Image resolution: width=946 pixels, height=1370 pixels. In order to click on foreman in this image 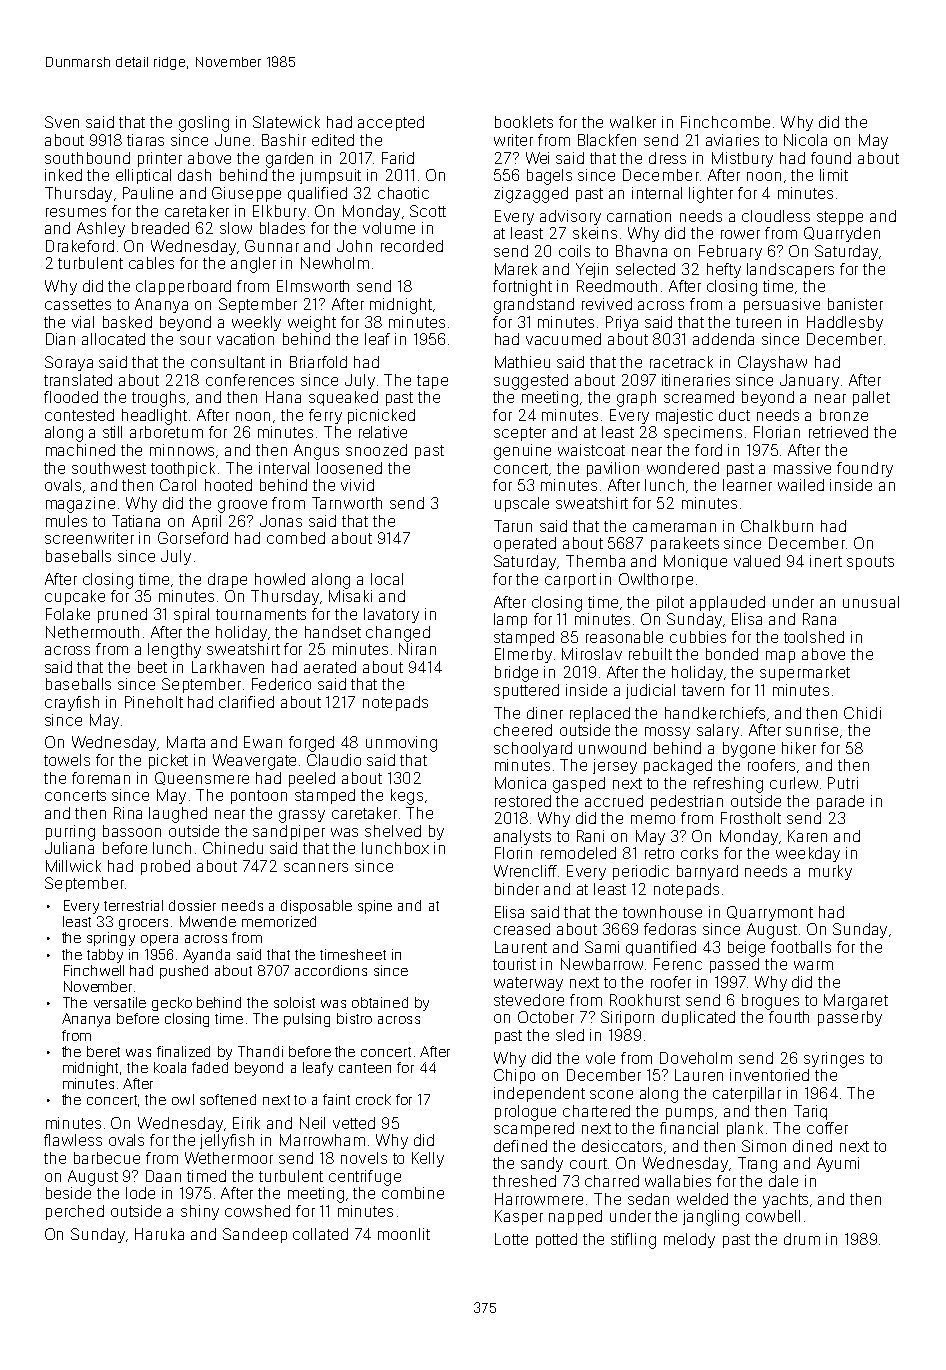, I will do `click(101, 778)`.
